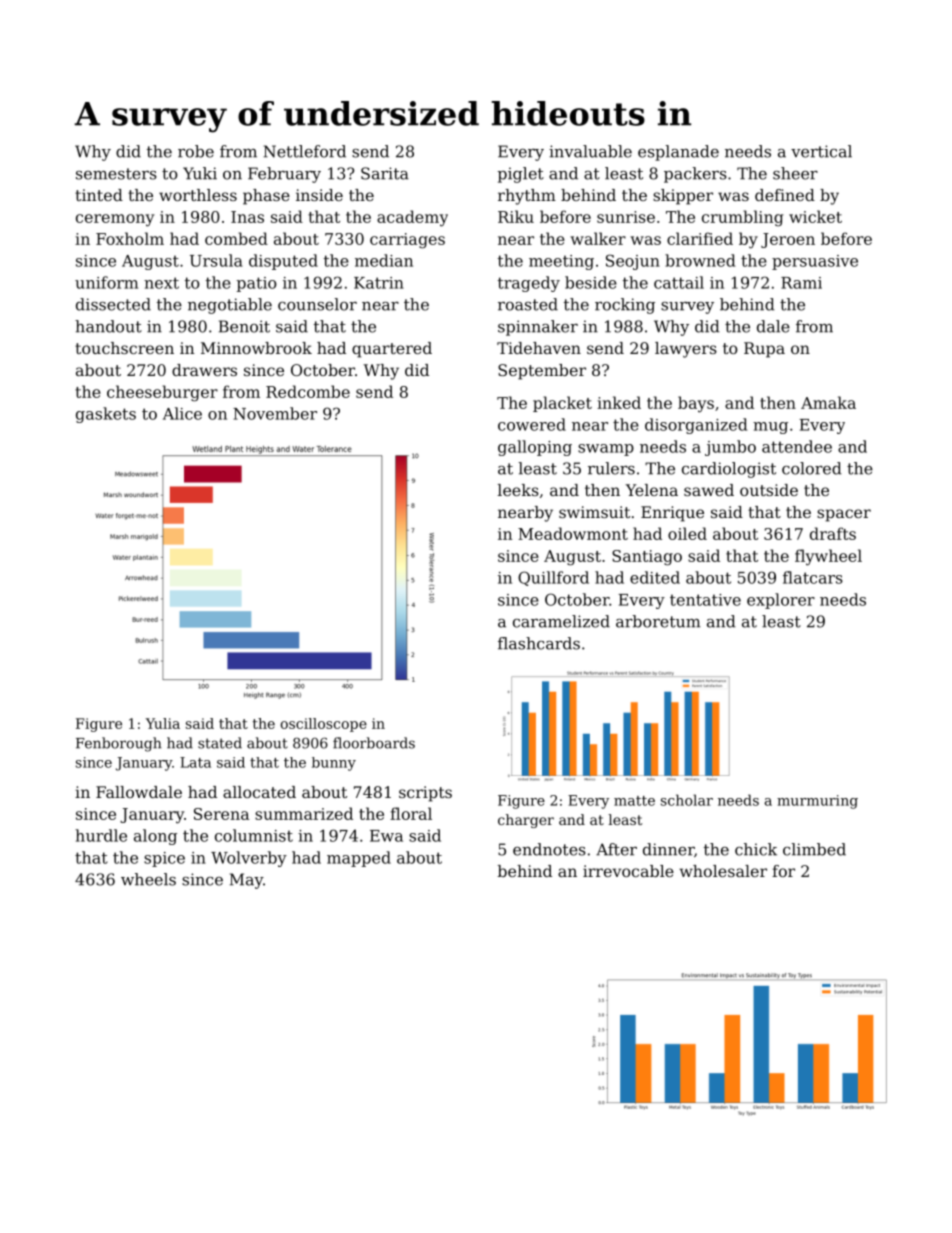  I want to click on esplanade, so click(678, 153).
